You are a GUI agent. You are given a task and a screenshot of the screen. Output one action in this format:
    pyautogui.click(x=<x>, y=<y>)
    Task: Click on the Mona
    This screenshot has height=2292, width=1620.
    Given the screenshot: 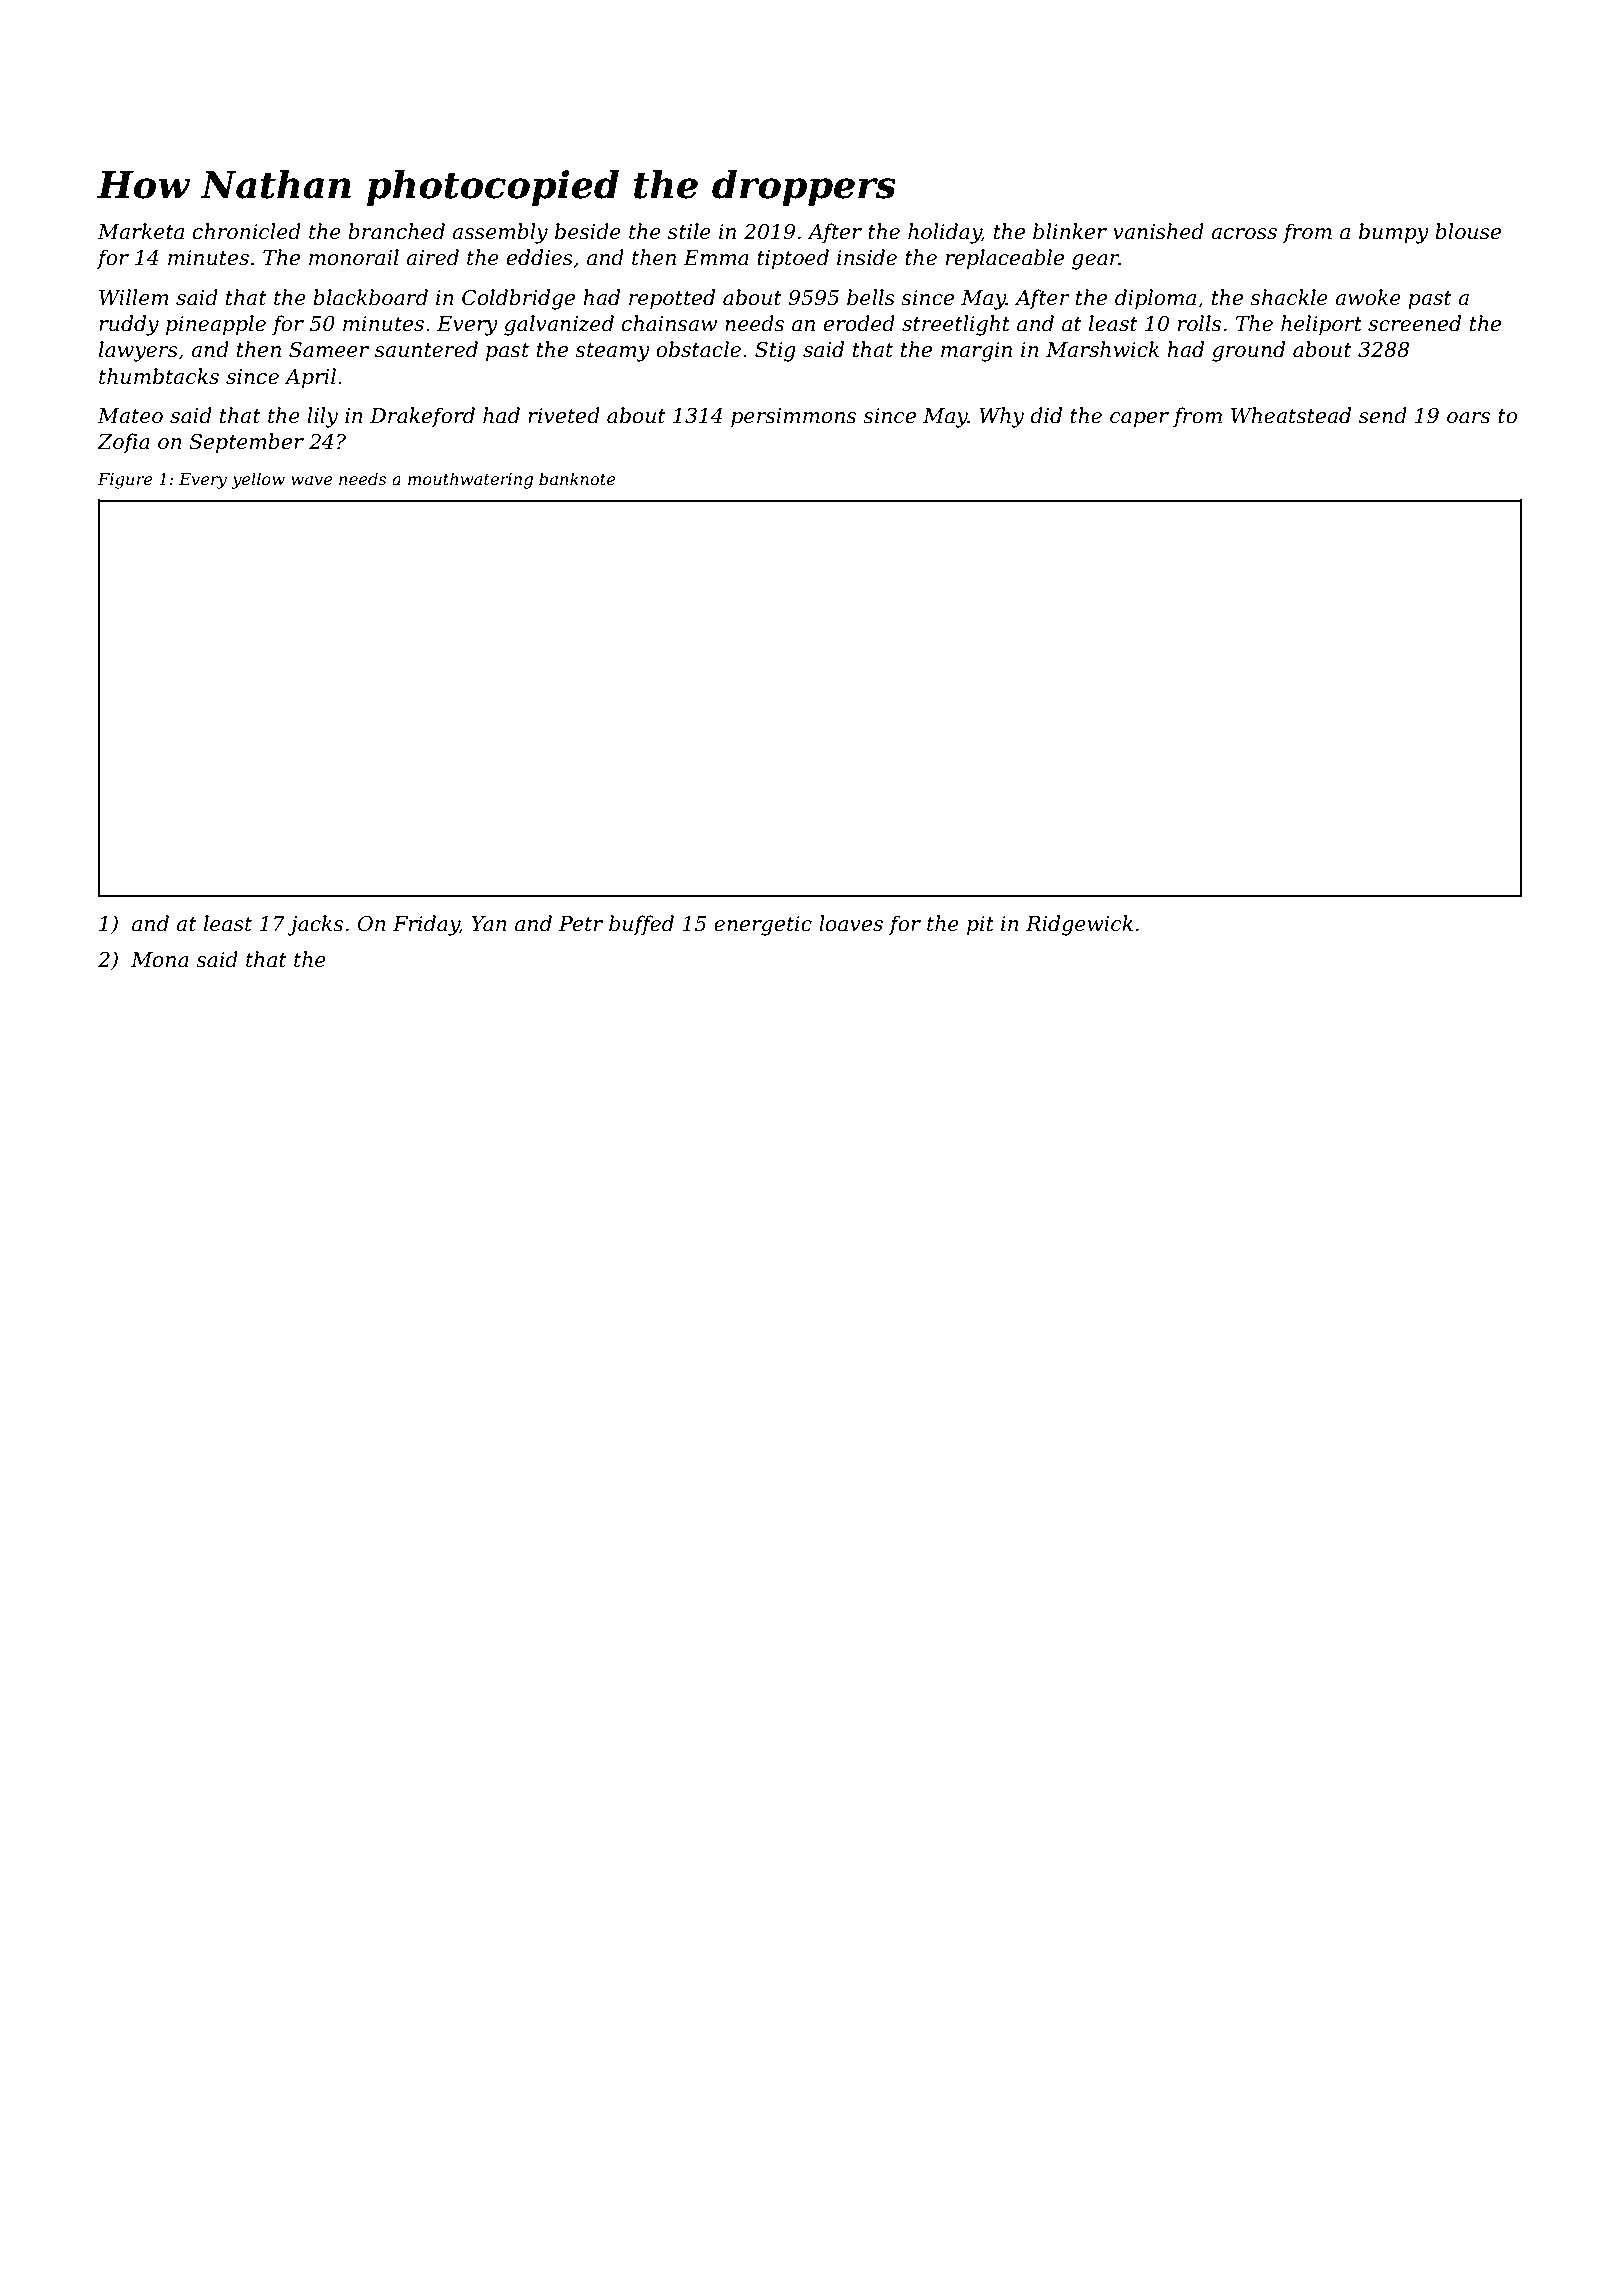 What is the action you would take?
    pyautogui.click(x=160, y=960)
